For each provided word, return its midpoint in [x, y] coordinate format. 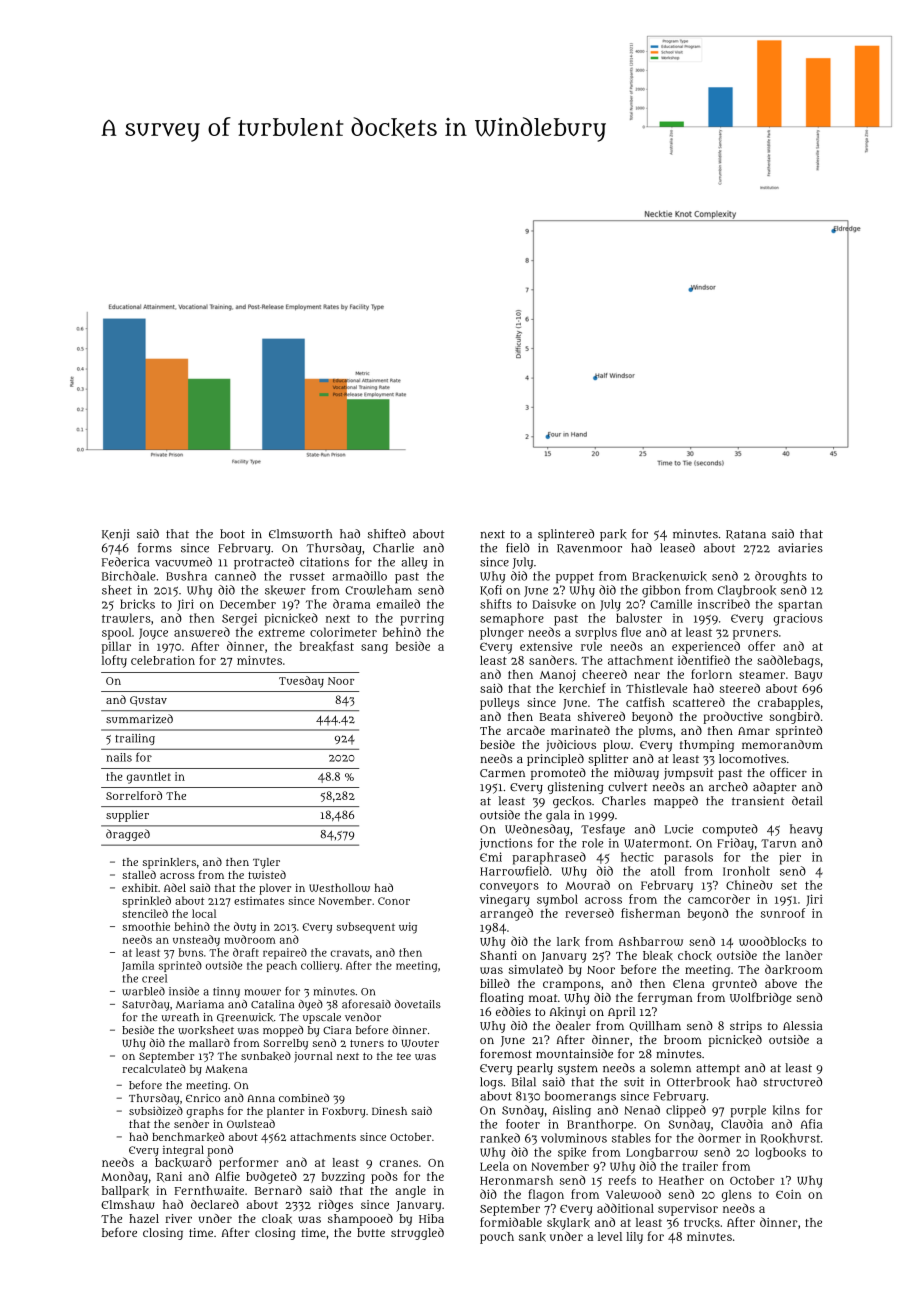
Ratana [746, 535]
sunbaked [266, 1056]
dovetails [418, 1004]
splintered [566, 535]
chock [695, 956]
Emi [491, 857]
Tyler [266, 863]
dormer [719, 1138]
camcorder [719, 899]
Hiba [431, 1218]
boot [232, 534]
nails [119, 757]
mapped [676, 802]
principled [555, 760]
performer [249, 1163]
